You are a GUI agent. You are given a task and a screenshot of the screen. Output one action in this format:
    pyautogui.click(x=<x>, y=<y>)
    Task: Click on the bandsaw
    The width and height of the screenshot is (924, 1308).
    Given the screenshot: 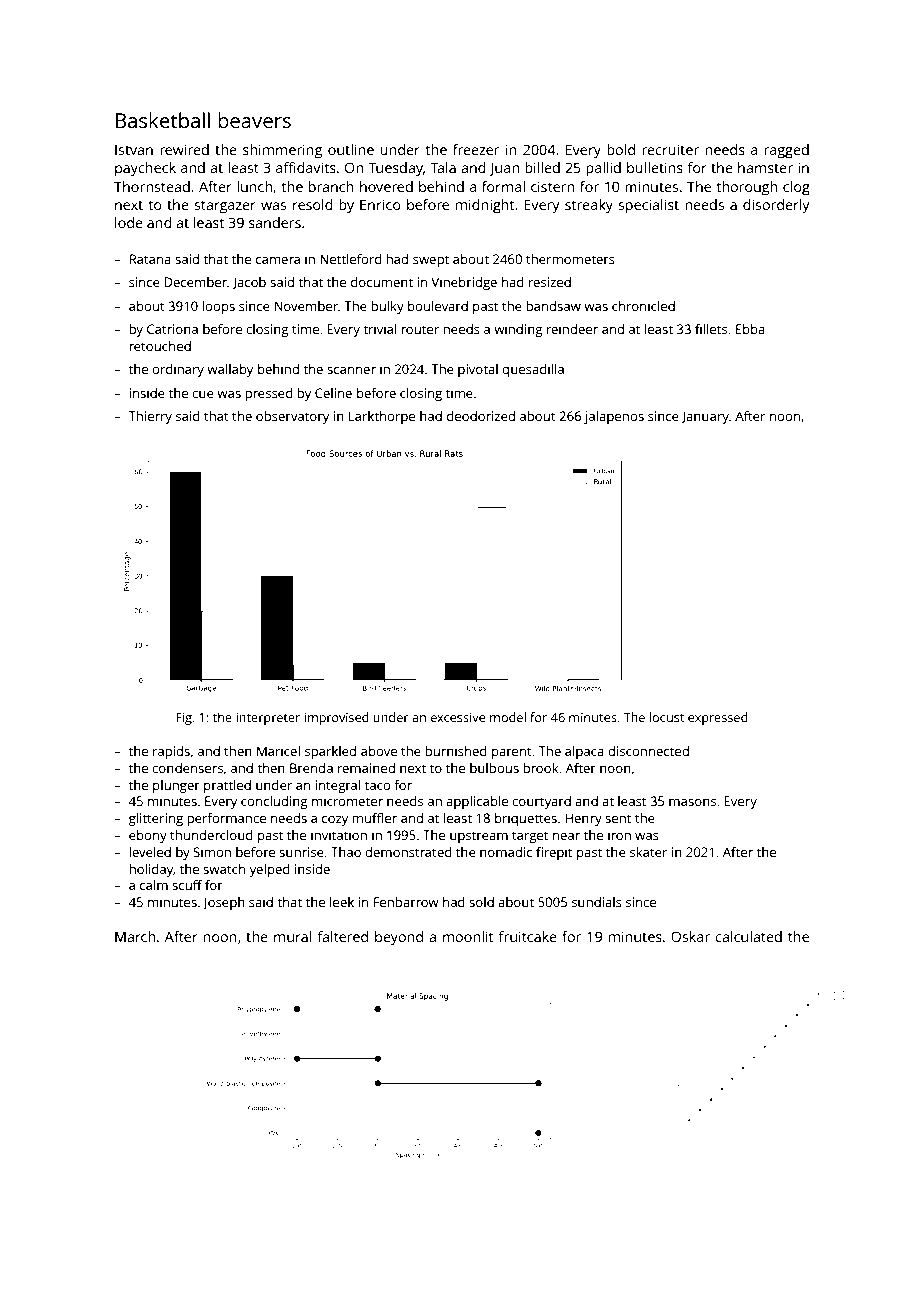 What is the action you would take?
    pyautogui.click(x=553, y=306)
